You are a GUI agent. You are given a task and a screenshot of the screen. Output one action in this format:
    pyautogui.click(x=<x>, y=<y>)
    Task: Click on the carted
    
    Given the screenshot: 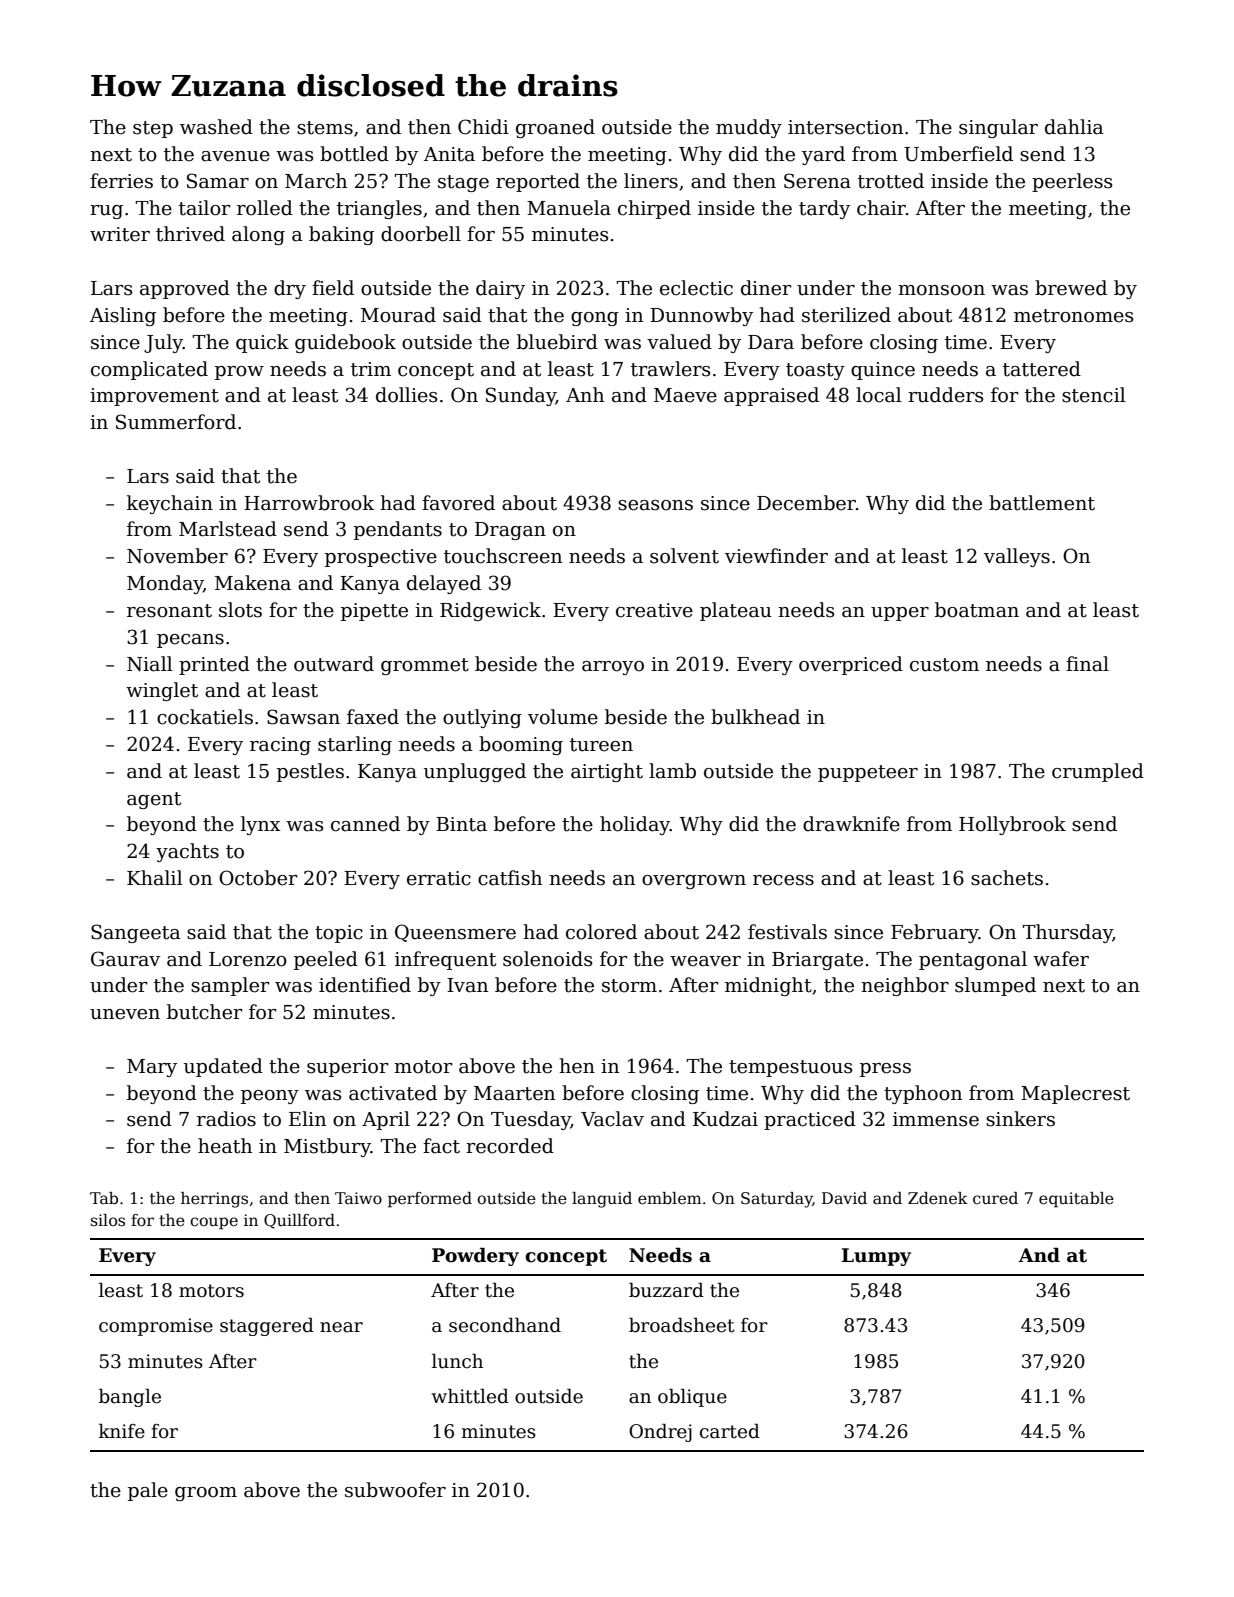 What is the action you would take?
    pyautogui.click(x=730, y=1431)
